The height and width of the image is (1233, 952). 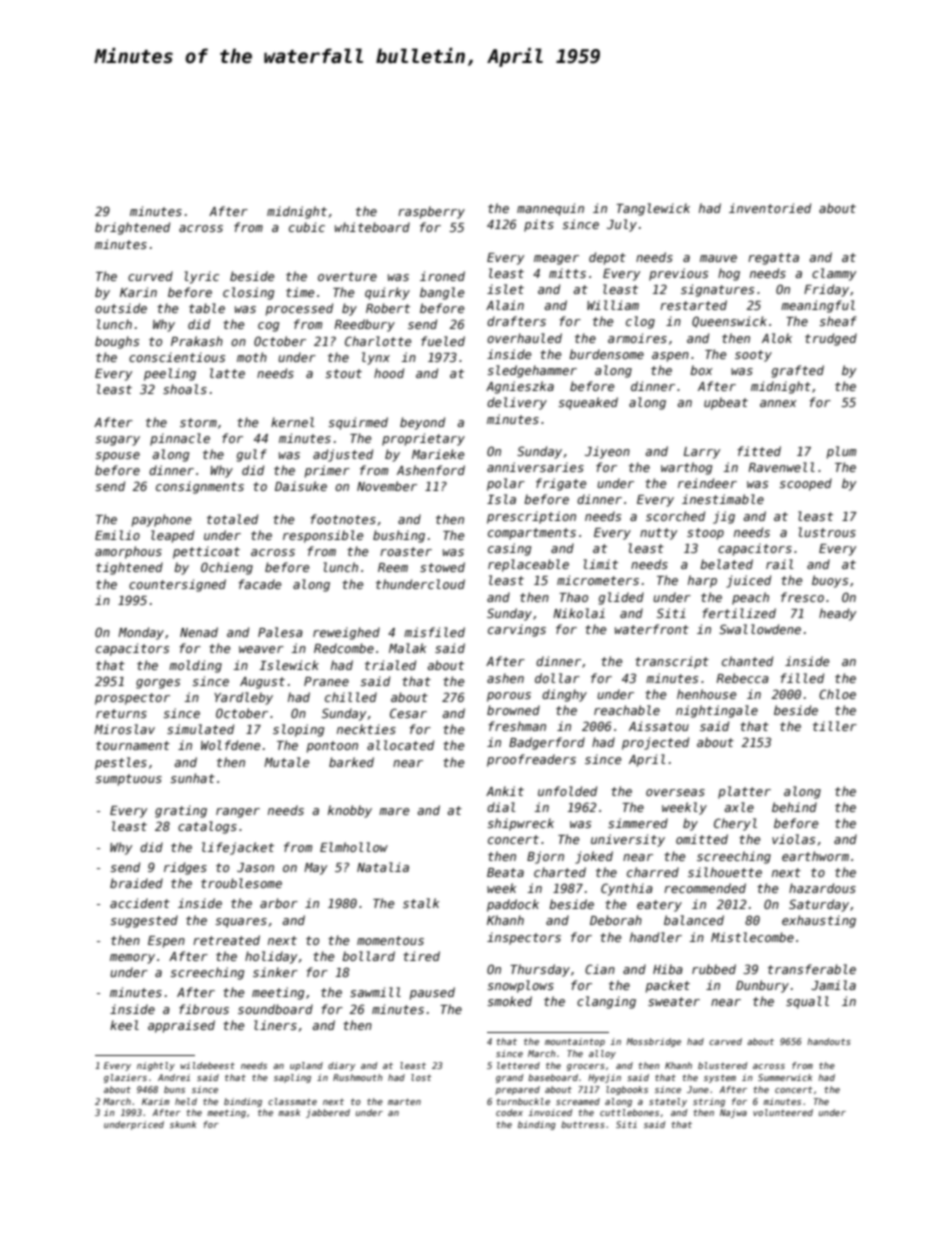 I want to click on totaled, so click(x=232, y=519).
